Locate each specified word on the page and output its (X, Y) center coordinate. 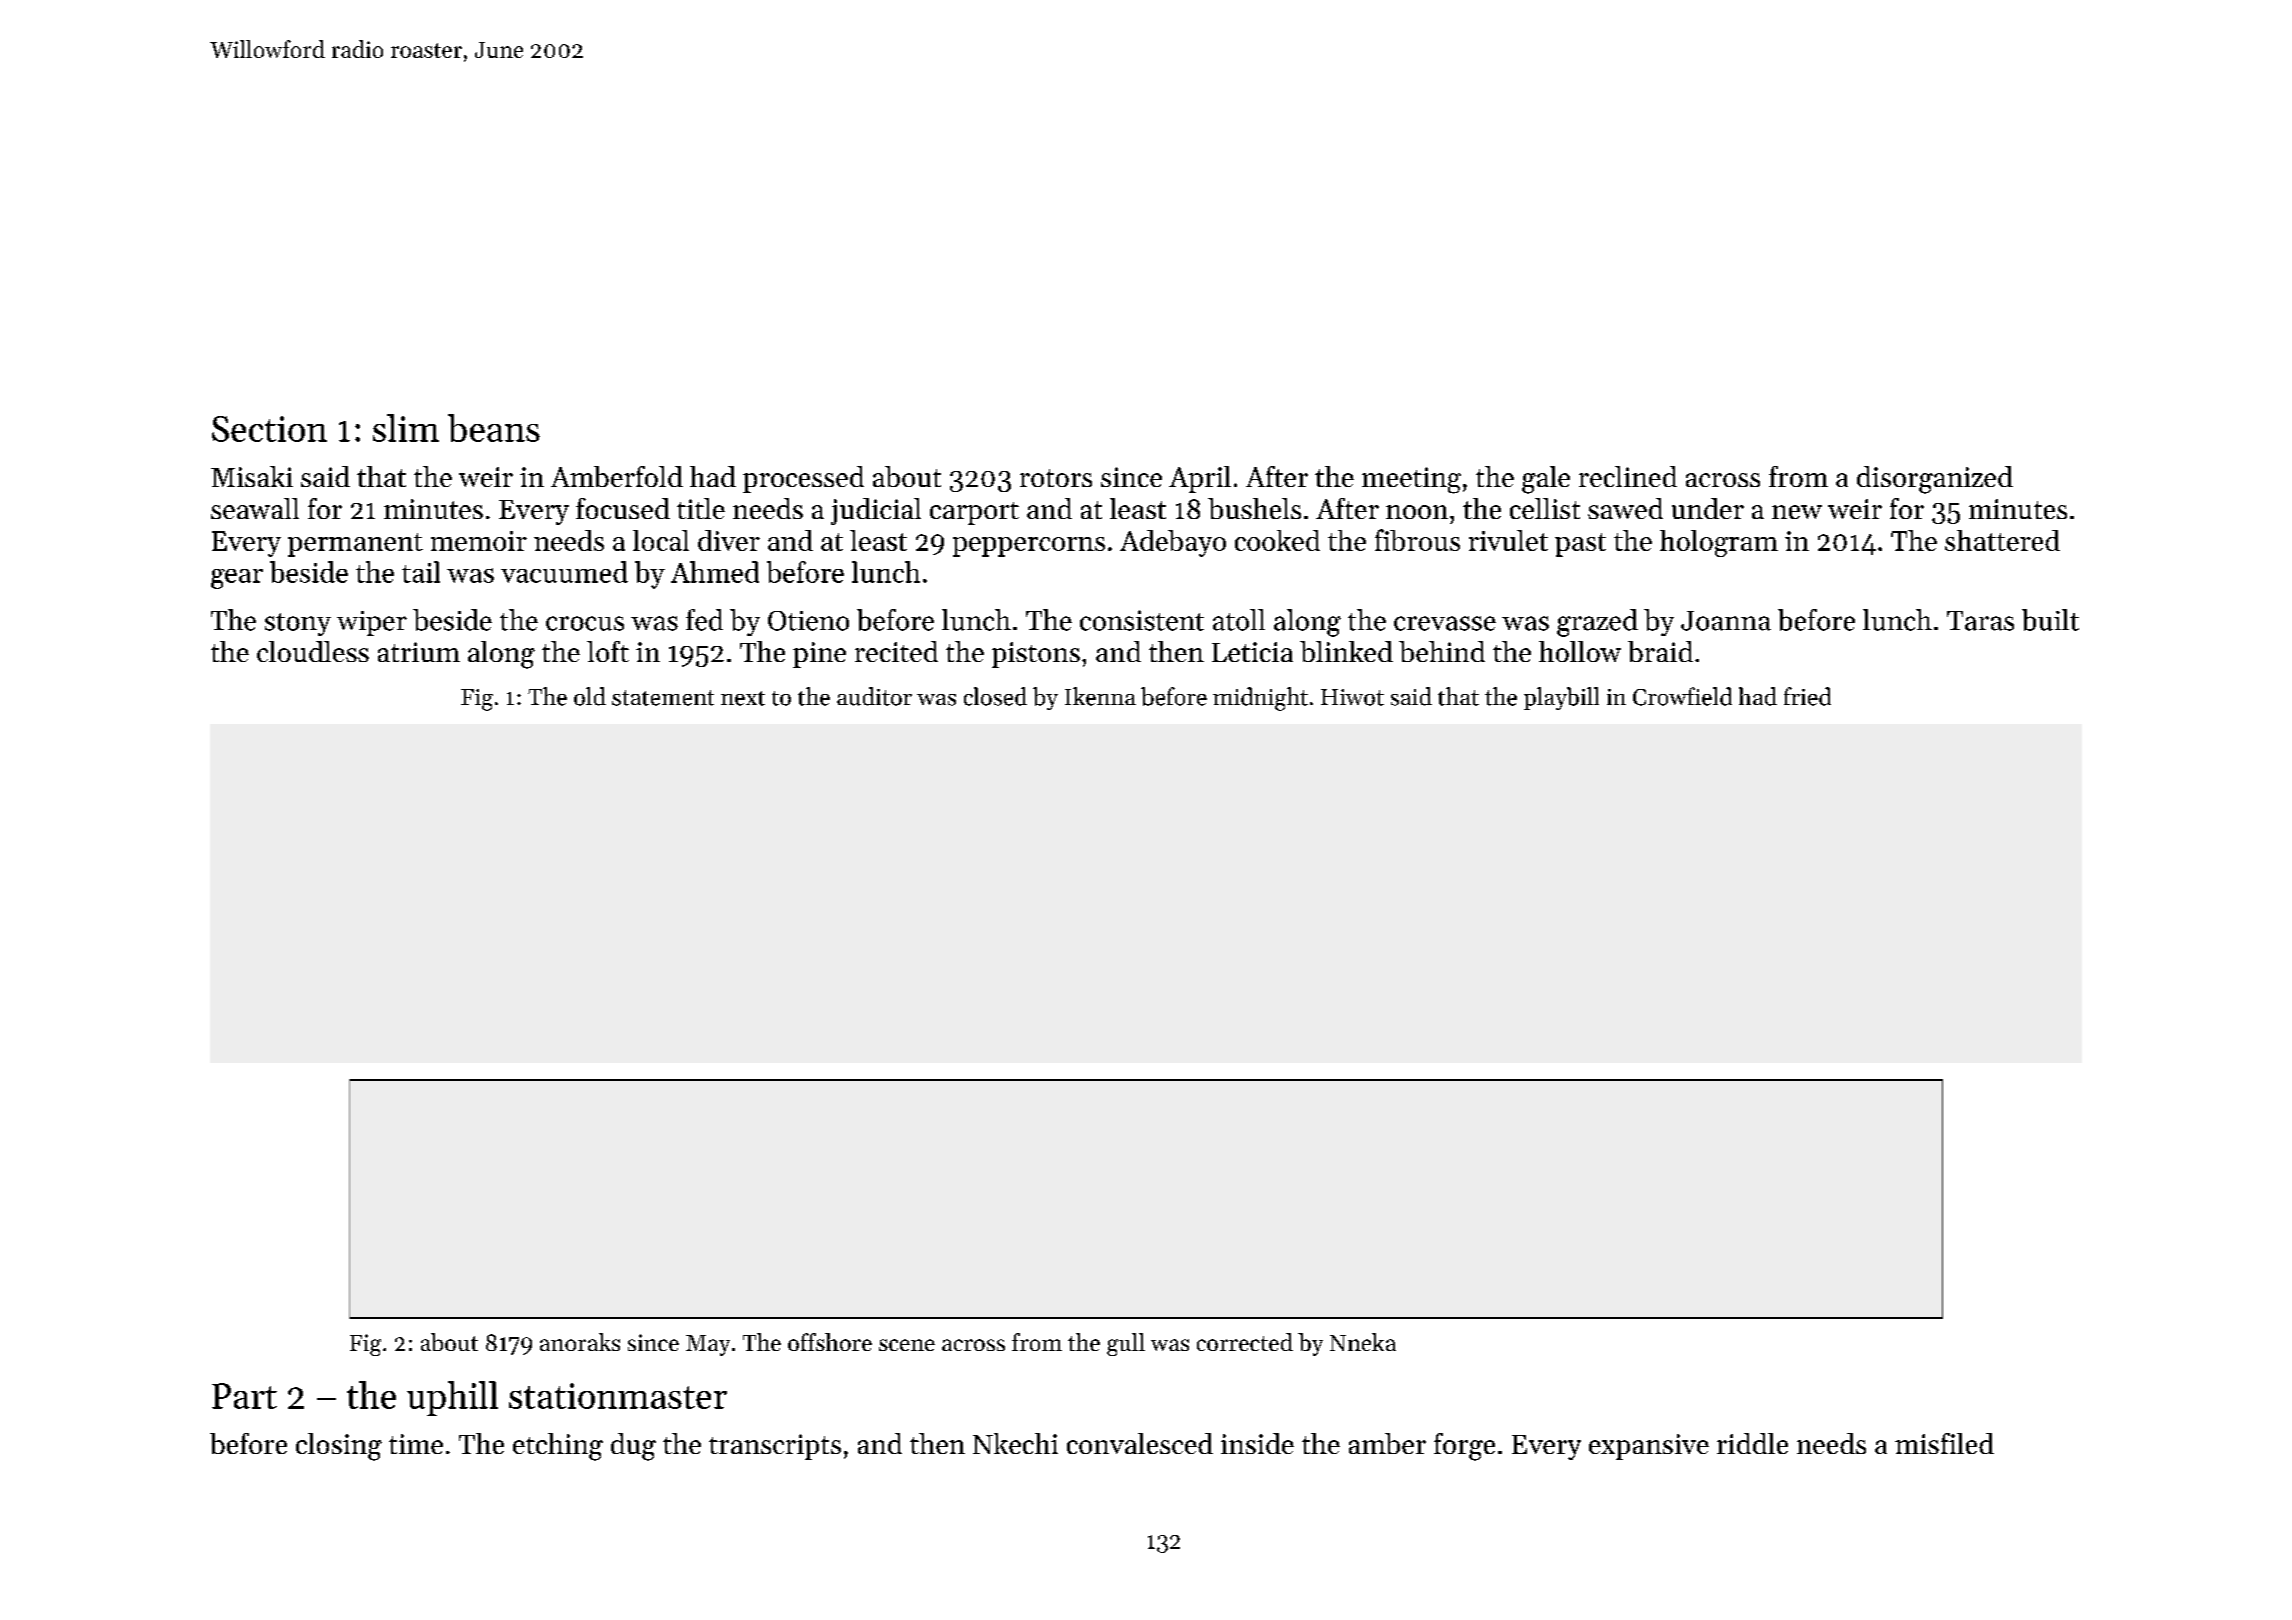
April (1200, 479)
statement (663, 698)
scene (907, 1345)
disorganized (1935, 480)
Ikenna (1100, 696)
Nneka (1363, 1342)
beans (494, 428)
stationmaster (618, 1396)
